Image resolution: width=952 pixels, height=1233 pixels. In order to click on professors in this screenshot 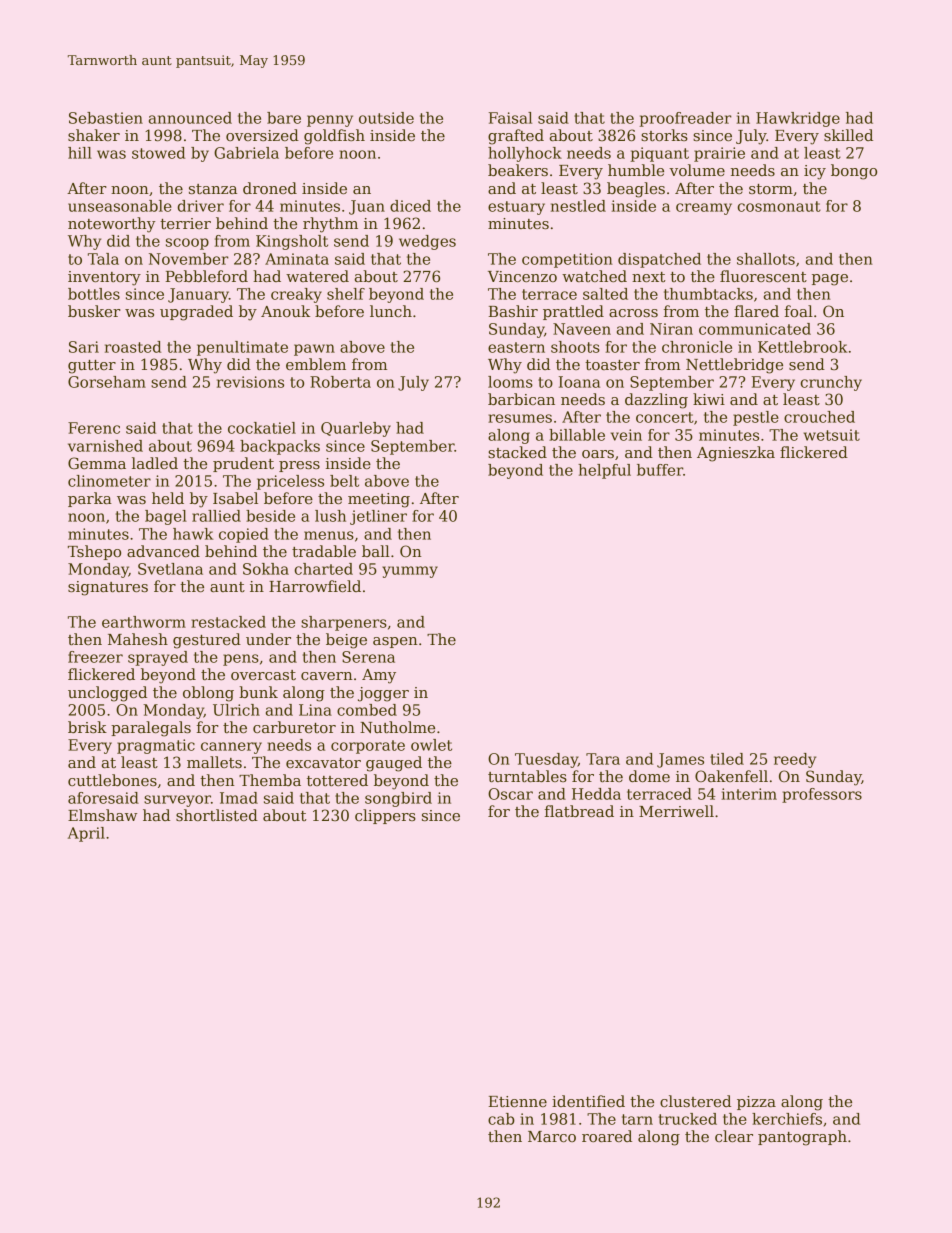, I will do `click(822, 795)`.
